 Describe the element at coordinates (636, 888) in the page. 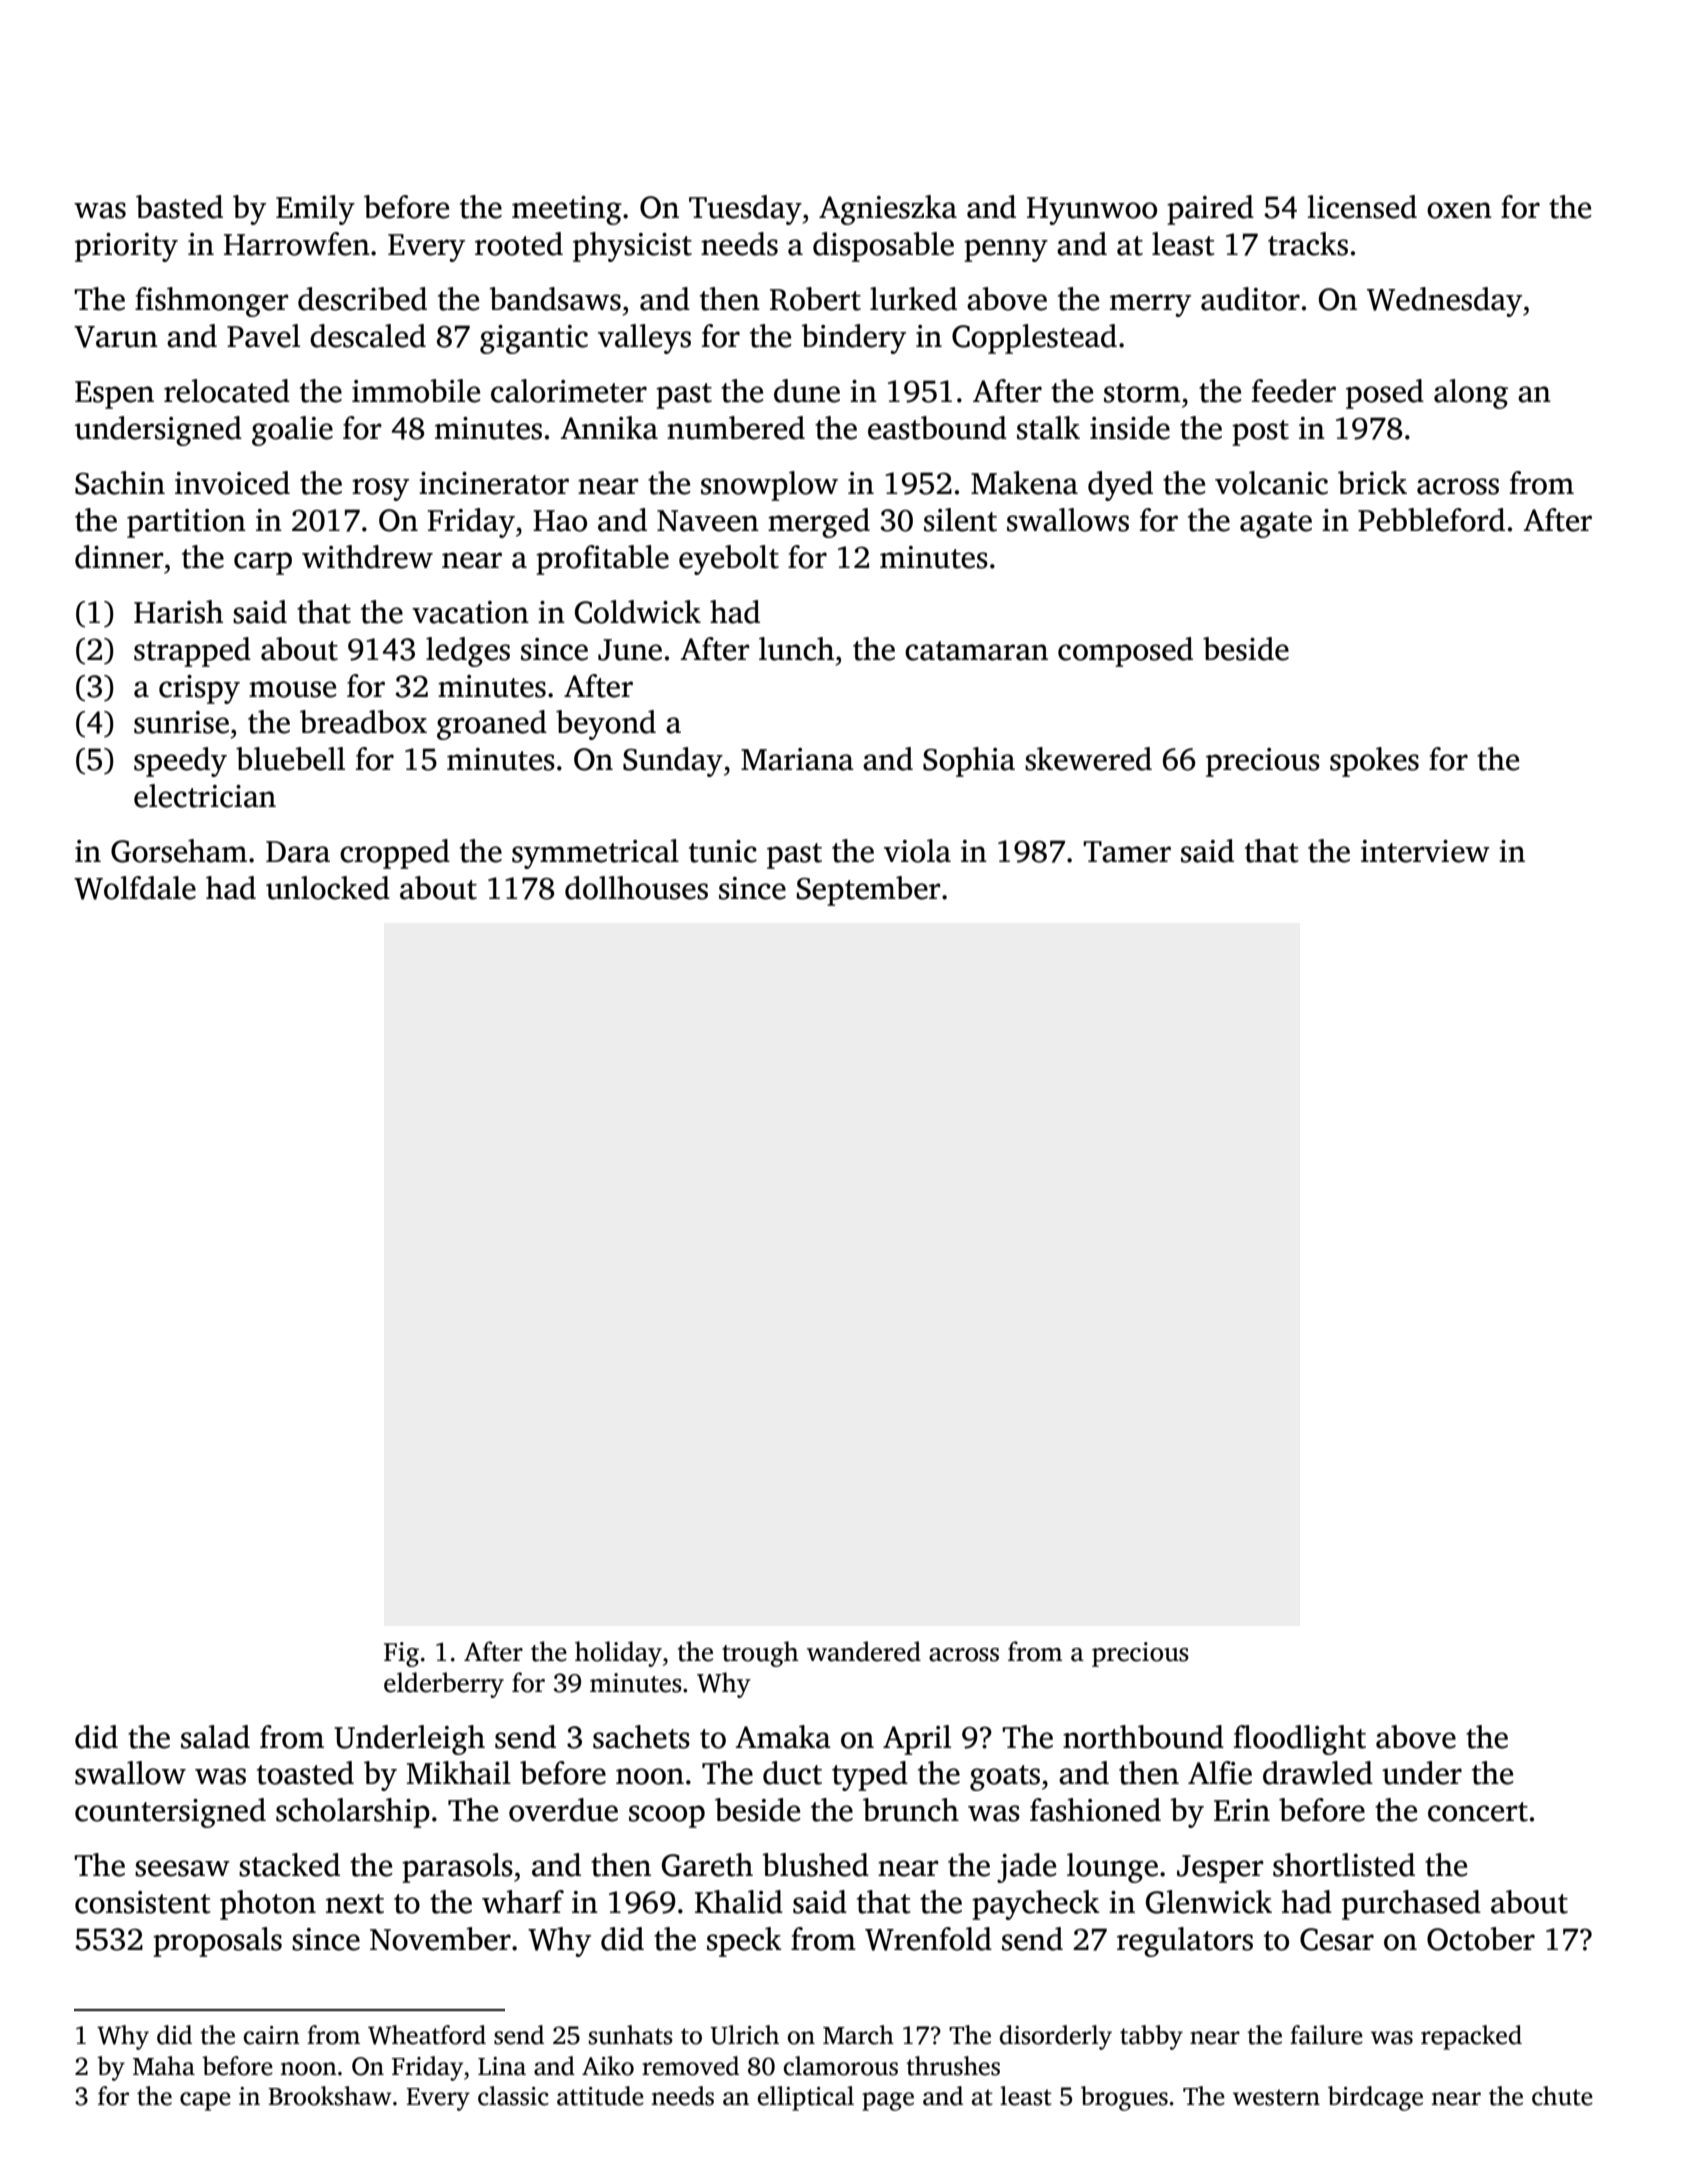

I see `dollhouses` at that location.
